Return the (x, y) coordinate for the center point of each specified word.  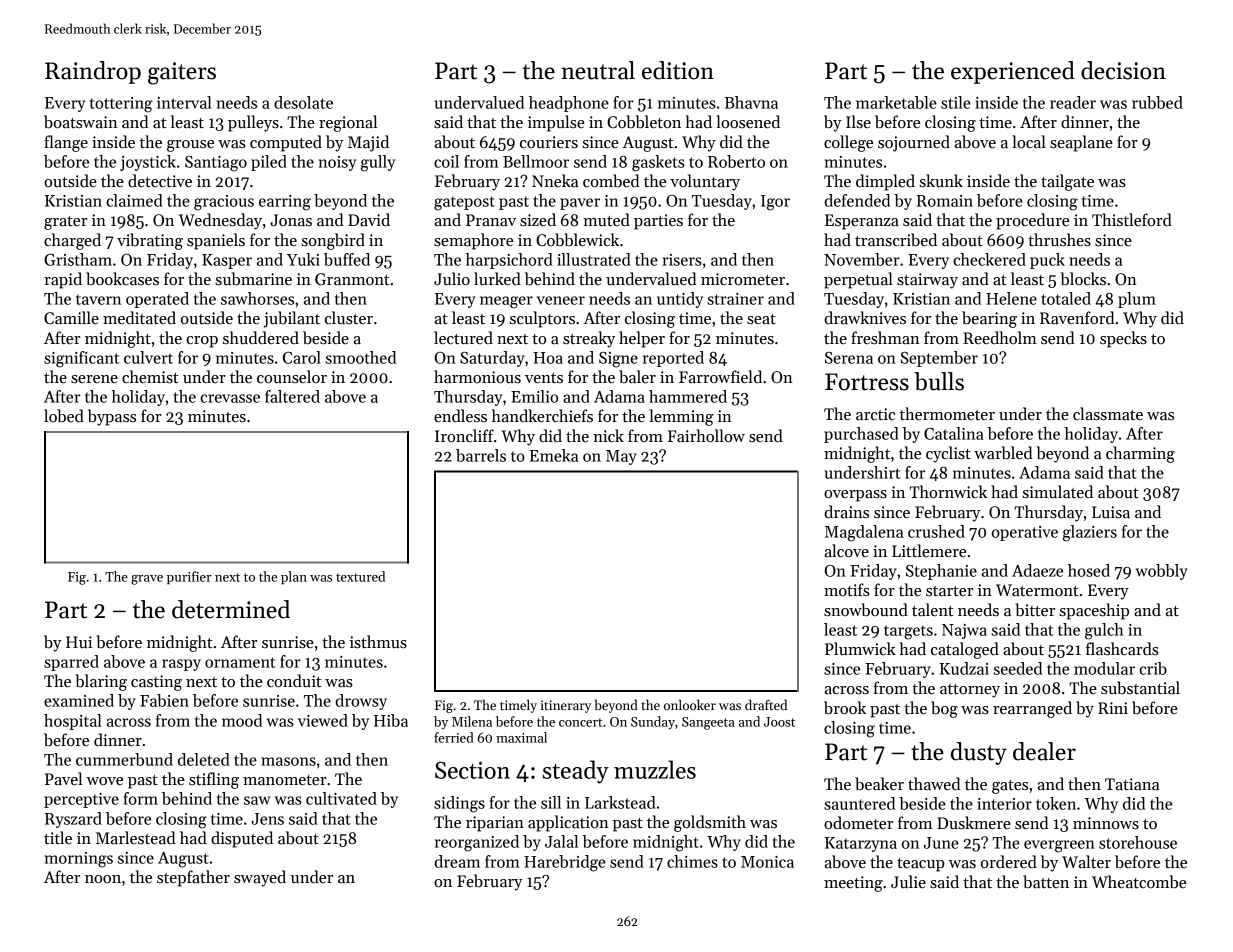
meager (506, 302)
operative (1025, 533)
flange (66, 143)
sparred (71, 663)
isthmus (378, 642)
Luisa (1111, 512)
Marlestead (135, 838)
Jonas (291, 220)
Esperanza (862, 222)
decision (1123, 70)
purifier (189, 577)
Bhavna (751, 102)
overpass (855, 496)
